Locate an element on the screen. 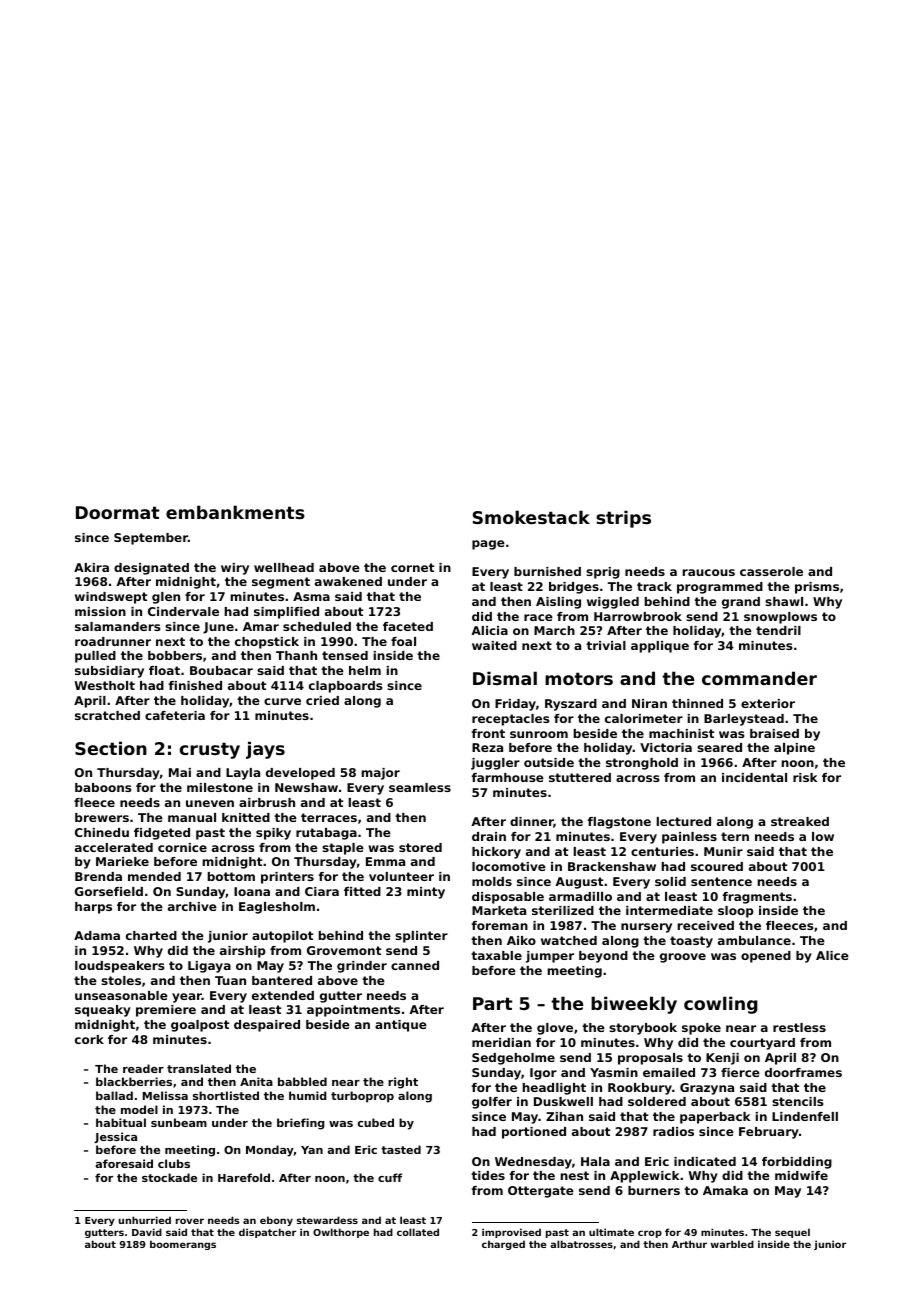 The width and height of the screenshot is (924, 1308). Alice is located at coordinates (832, 955).
